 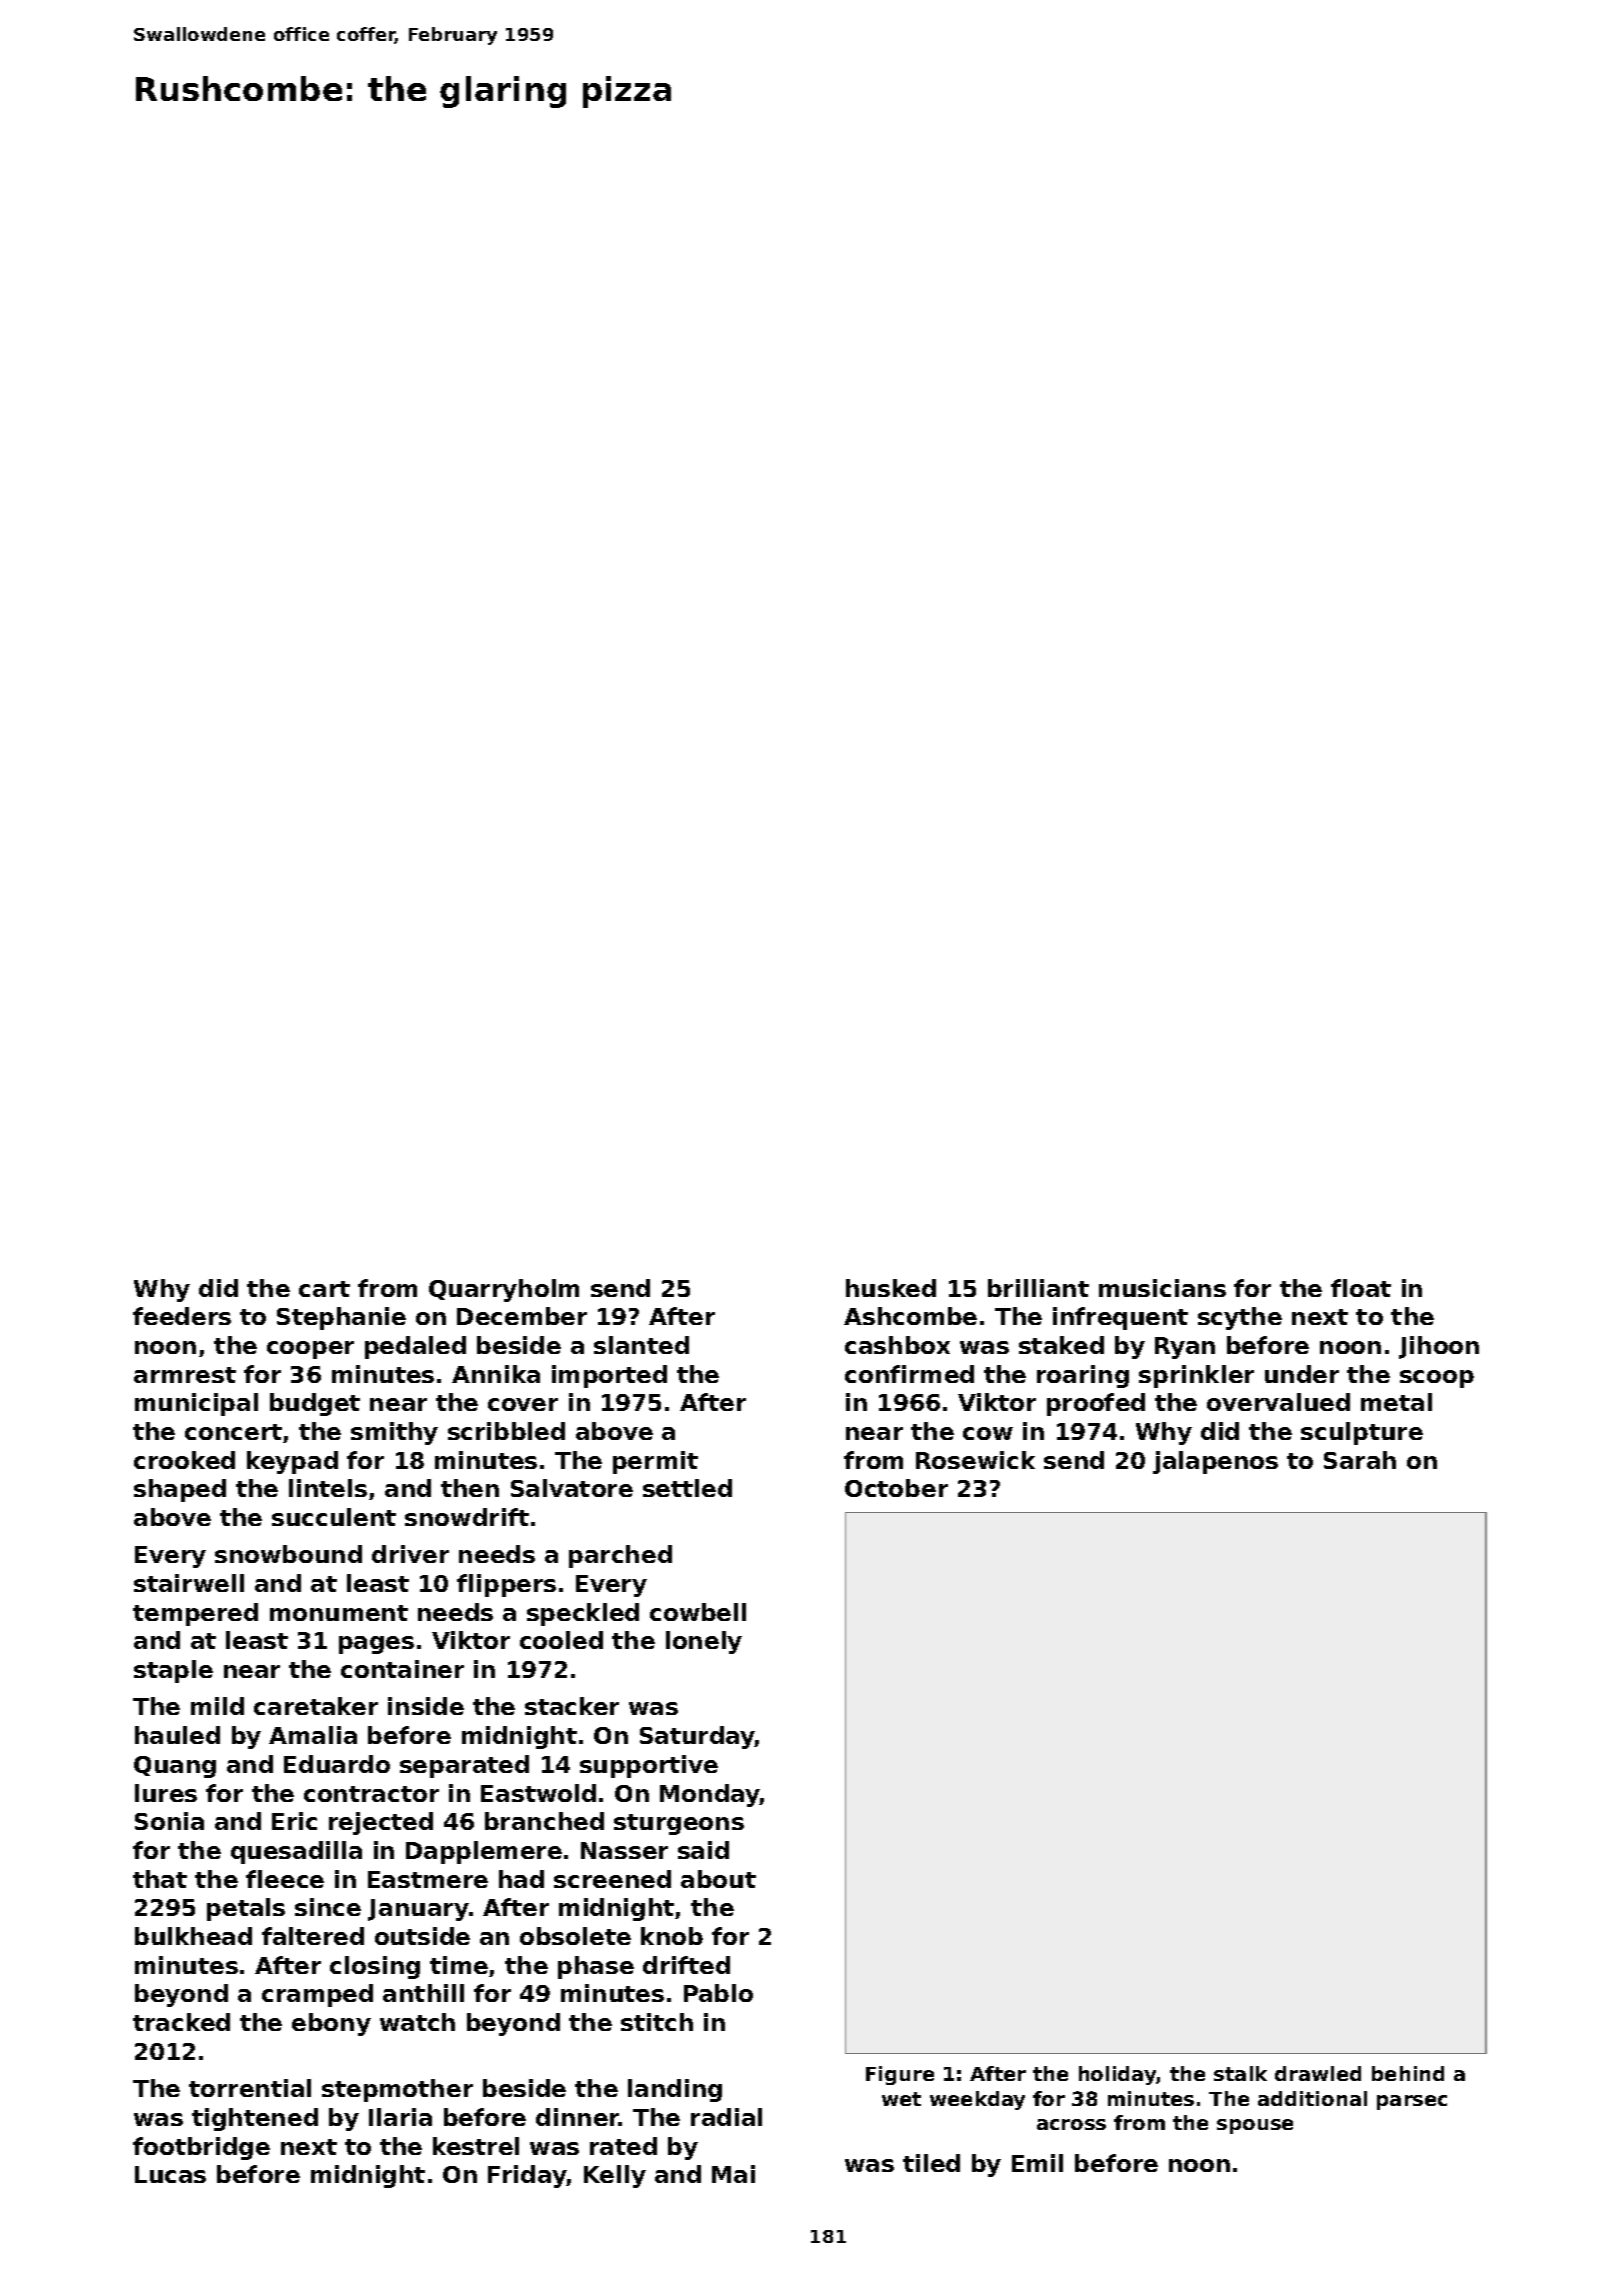 What do you see at coordinates (1360, 1460) in the screenshot?
I see `Sarah` at bounding box center [1360, 1460].
